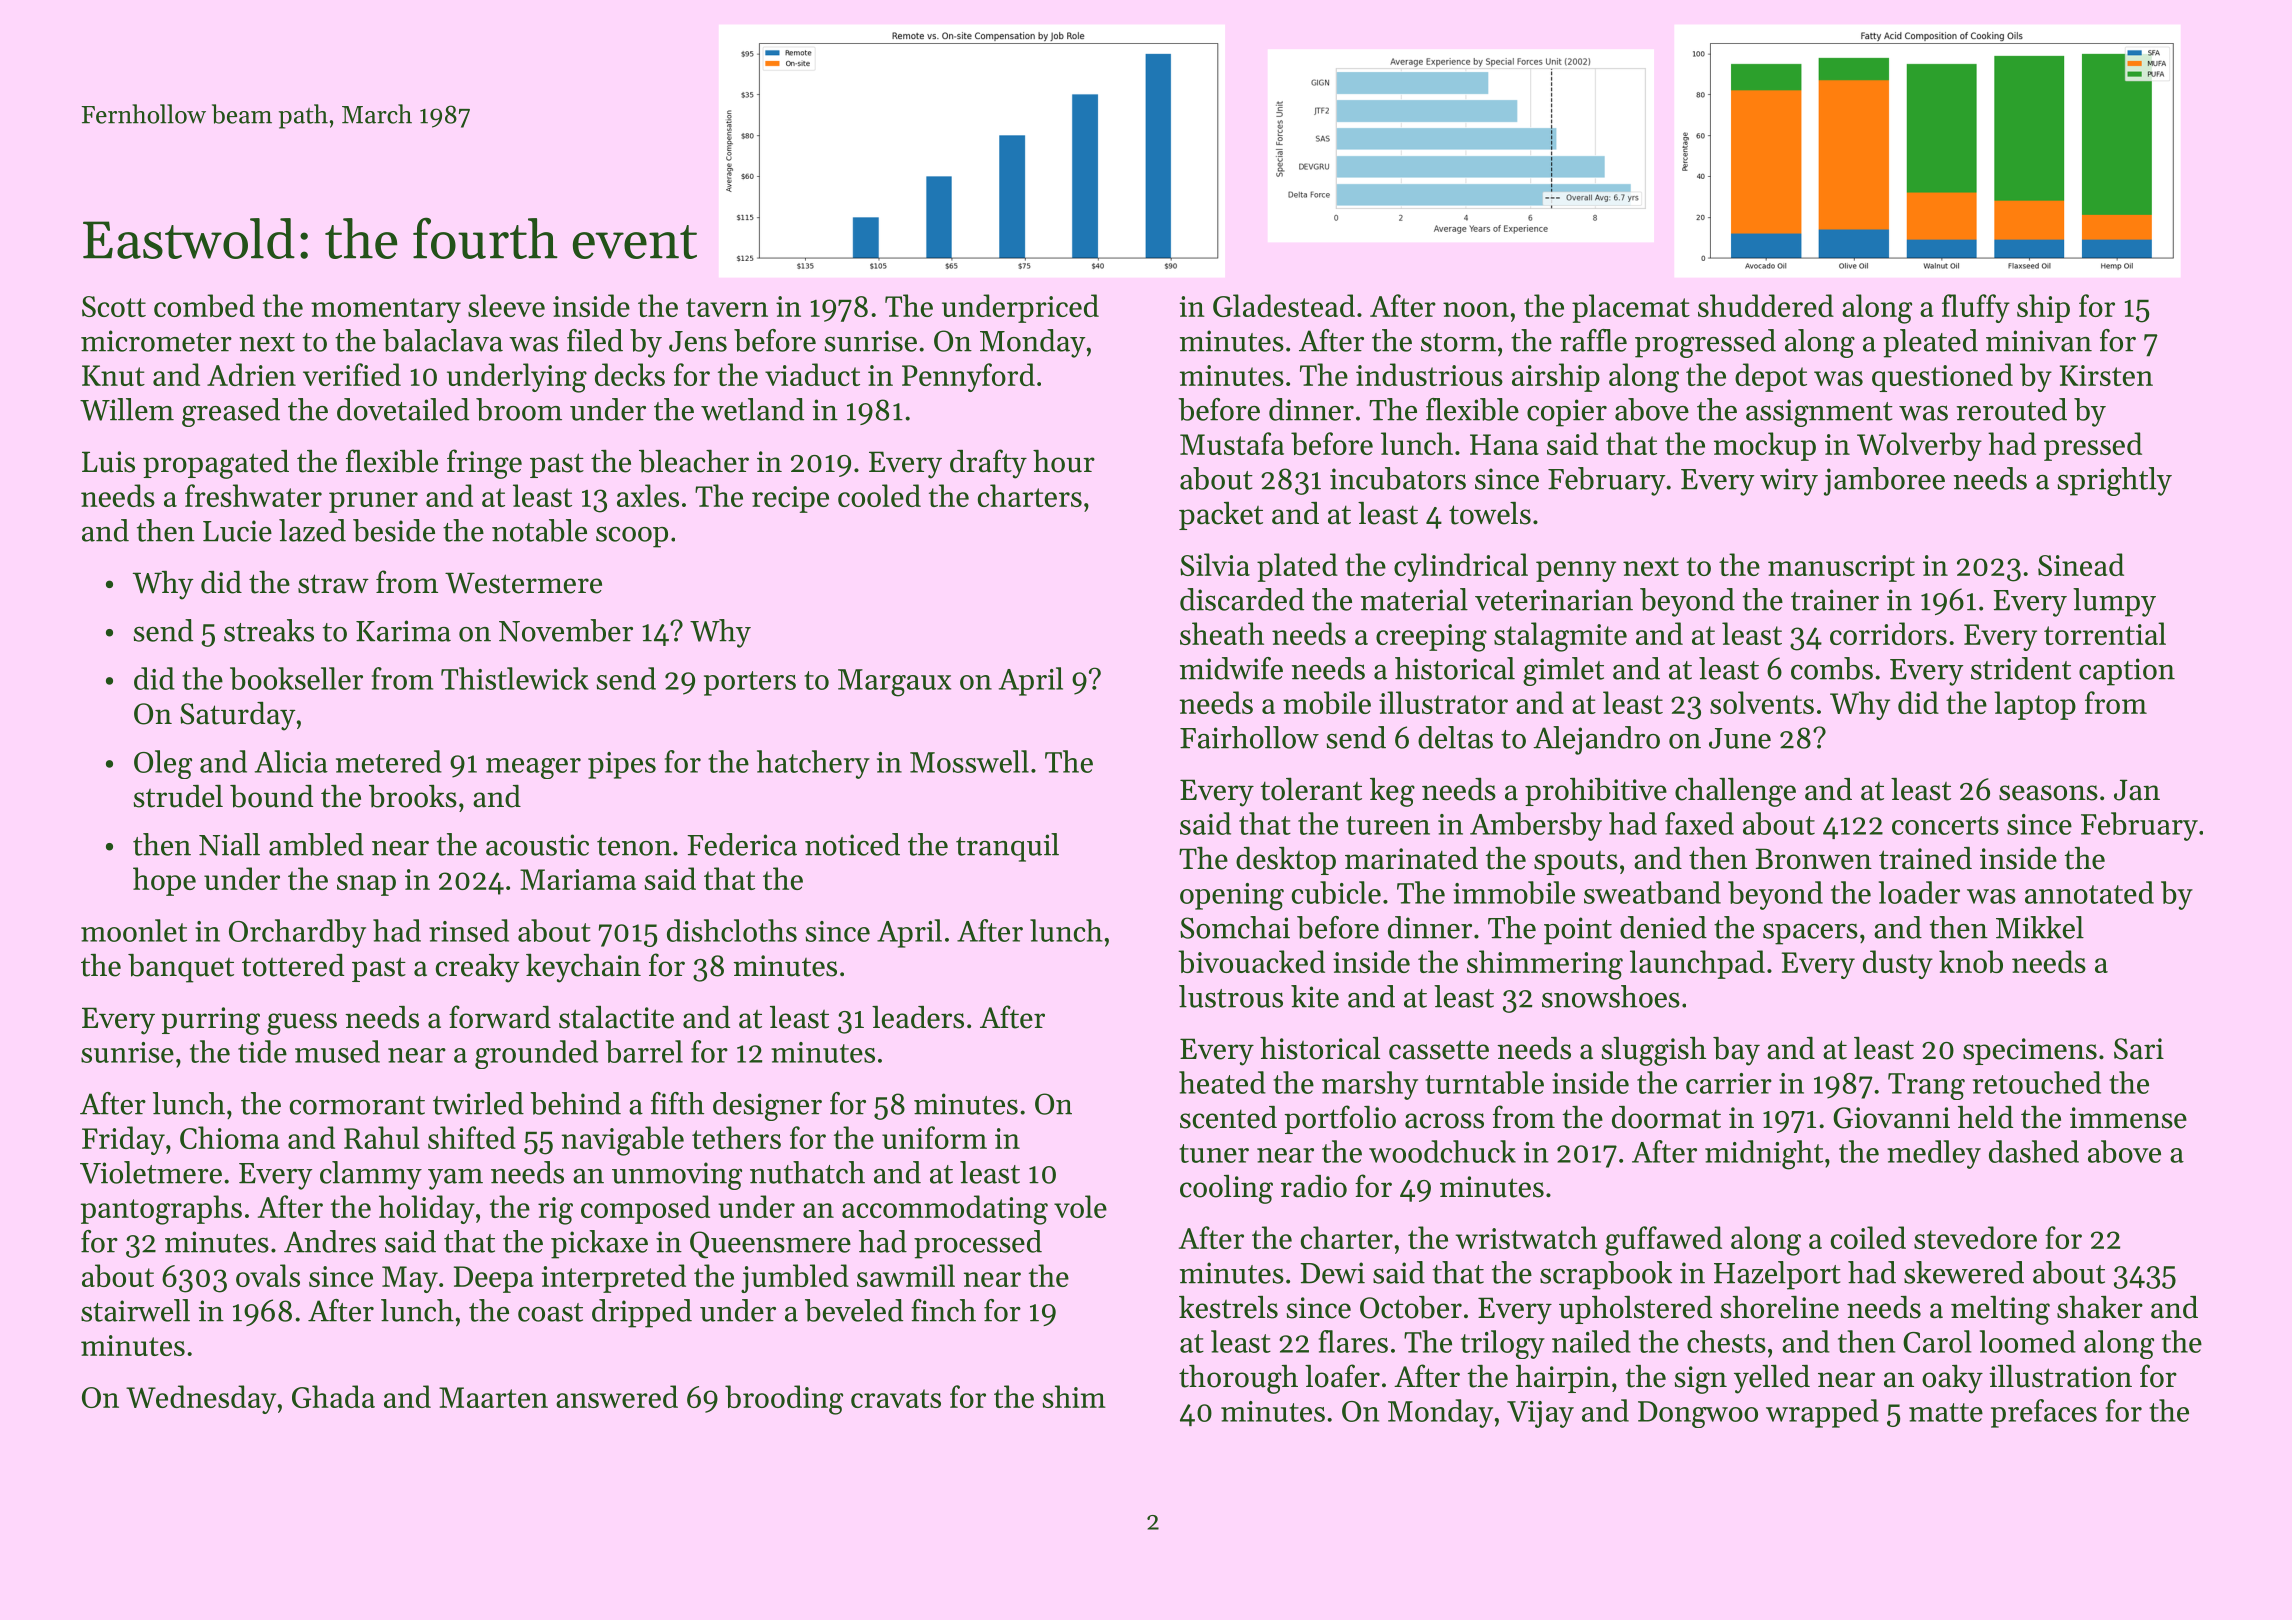 This document has height=1620, width=2292. What do you see at coordinates (114, 306) in the document?
I see `Scott` at bounding box center [114, 306].
